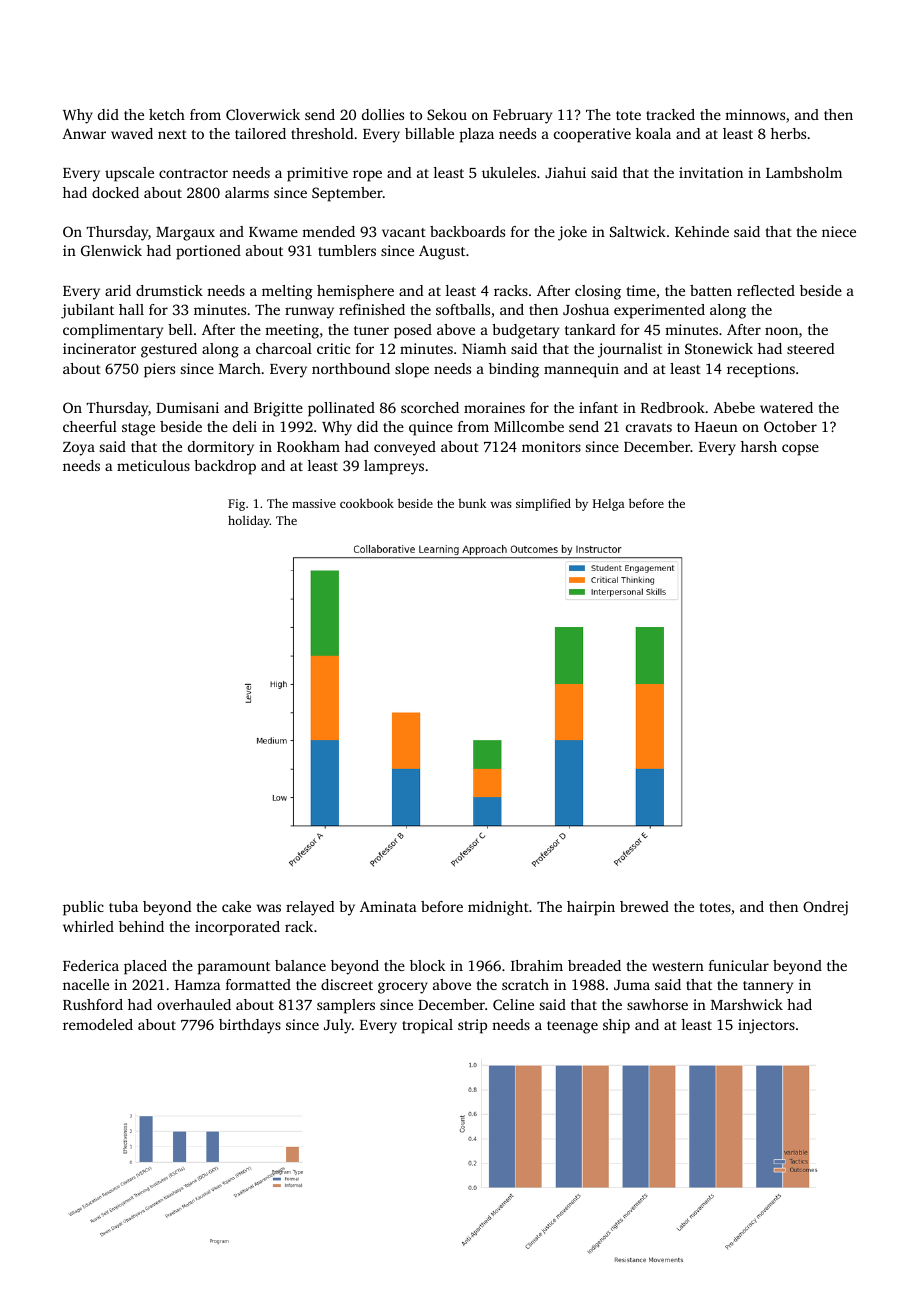 Image resolution: width=924 pixels, height=1308 pixels. What do you see at coordinates (825, 908) in the page?
I see `Ondrej` at bounding box center [825, 908].
